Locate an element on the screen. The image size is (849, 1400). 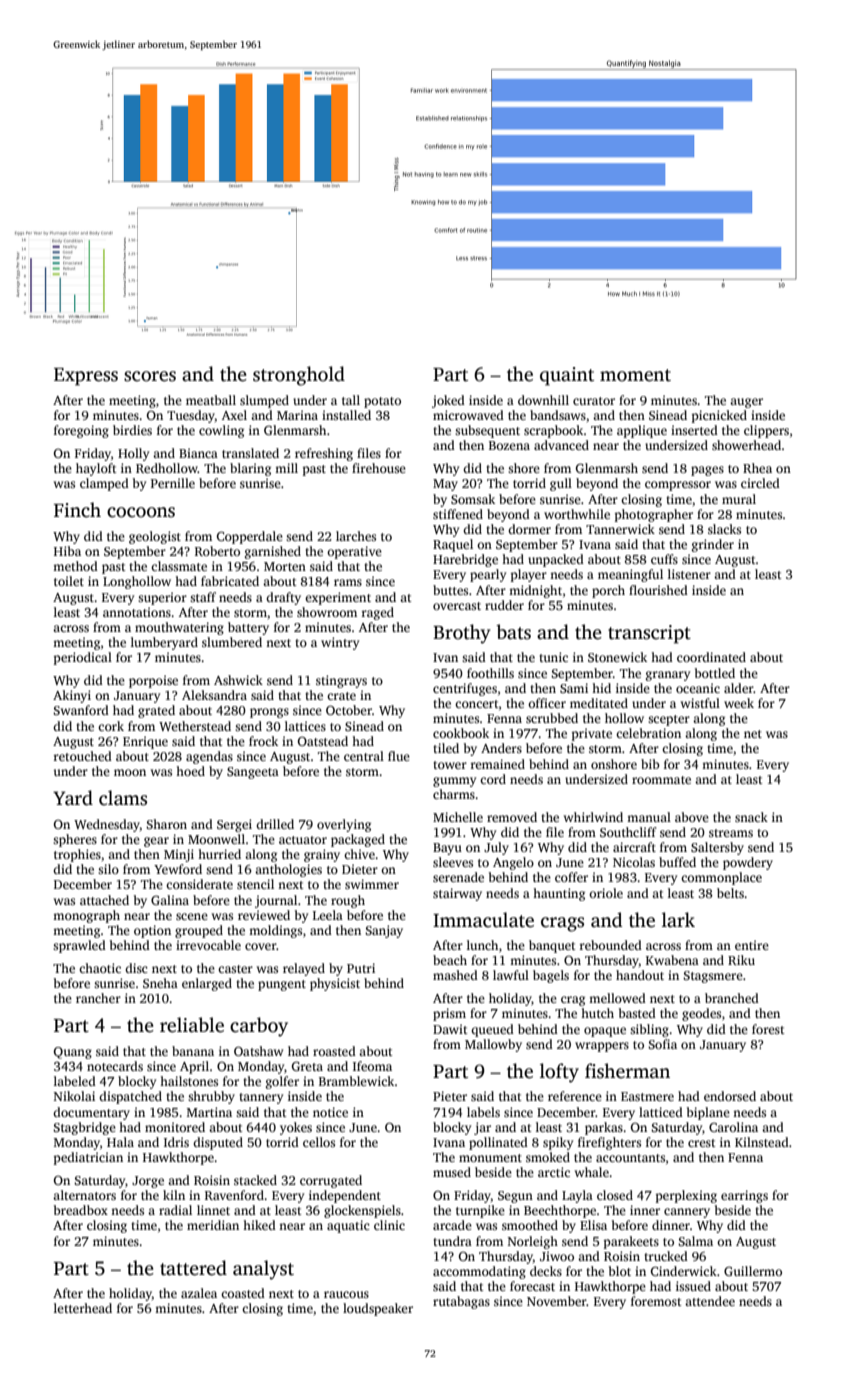
earrings is located at coordinates (744, 1196).
